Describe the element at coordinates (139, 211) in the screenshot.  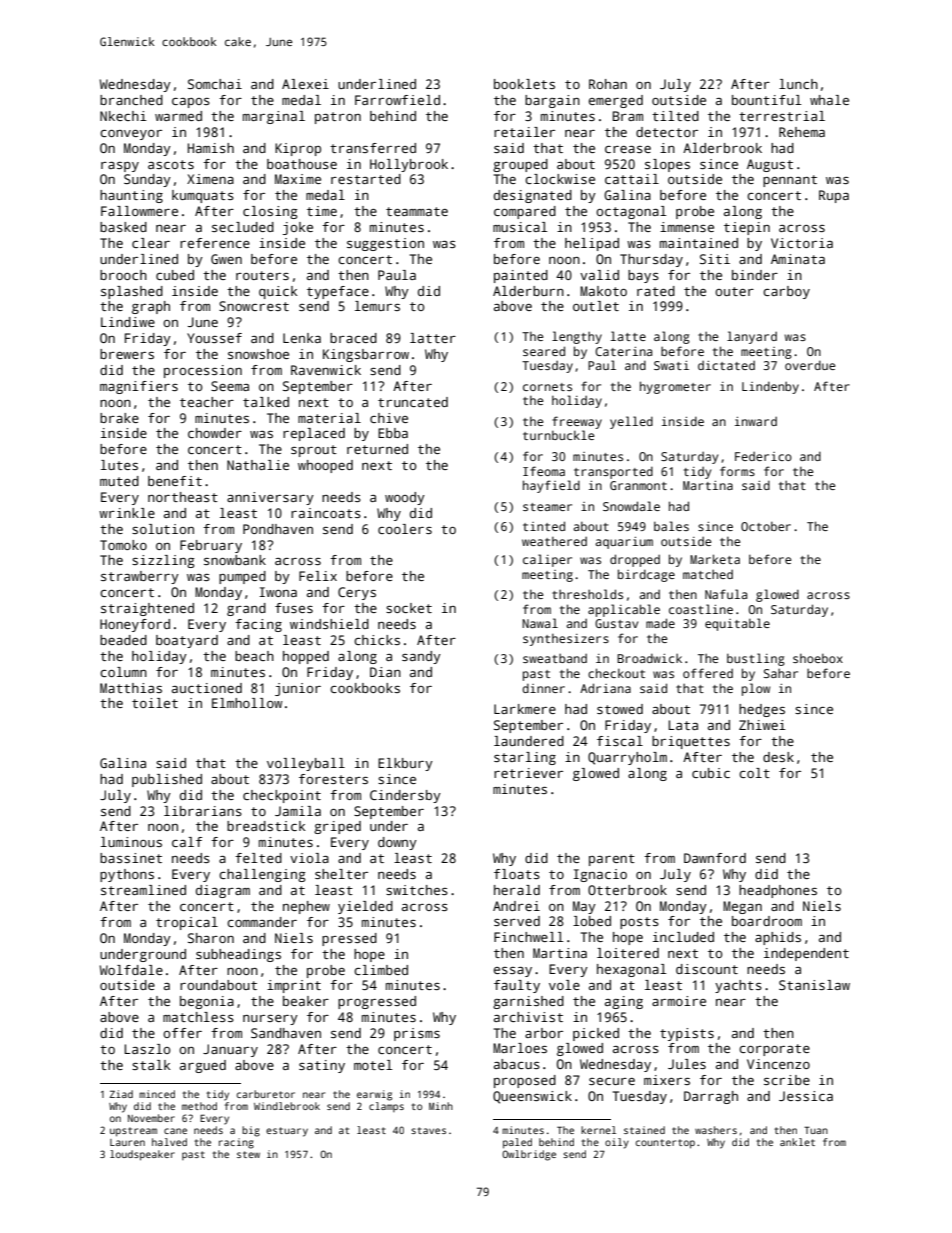
I see `Fallowmere` at that location.
